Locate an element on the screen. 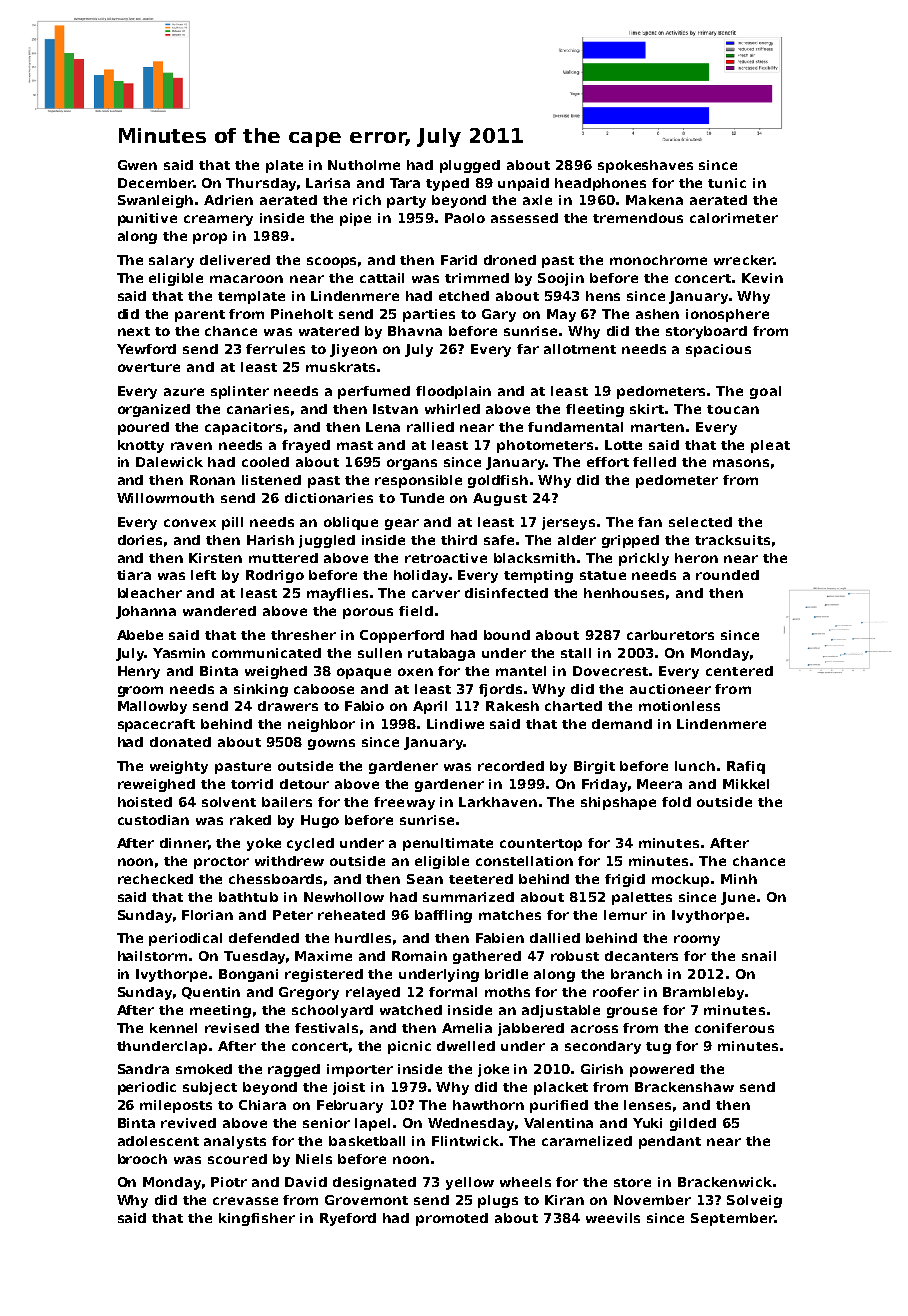 The image size is (908, 1316). Gwen is located at coordinates (137, 165).
